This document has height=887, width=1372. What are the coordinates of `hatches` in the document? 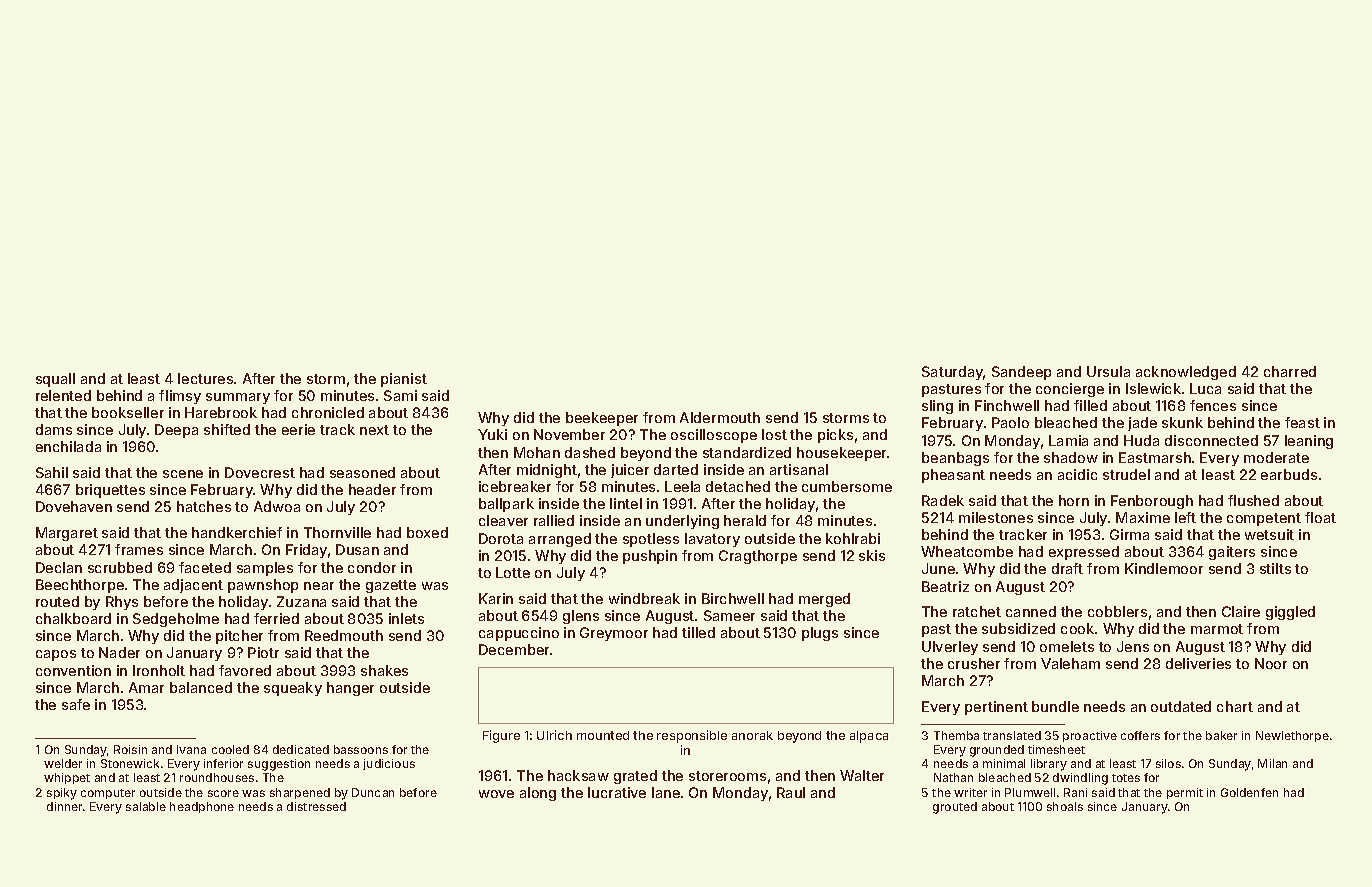 It's located at (204, 506).
